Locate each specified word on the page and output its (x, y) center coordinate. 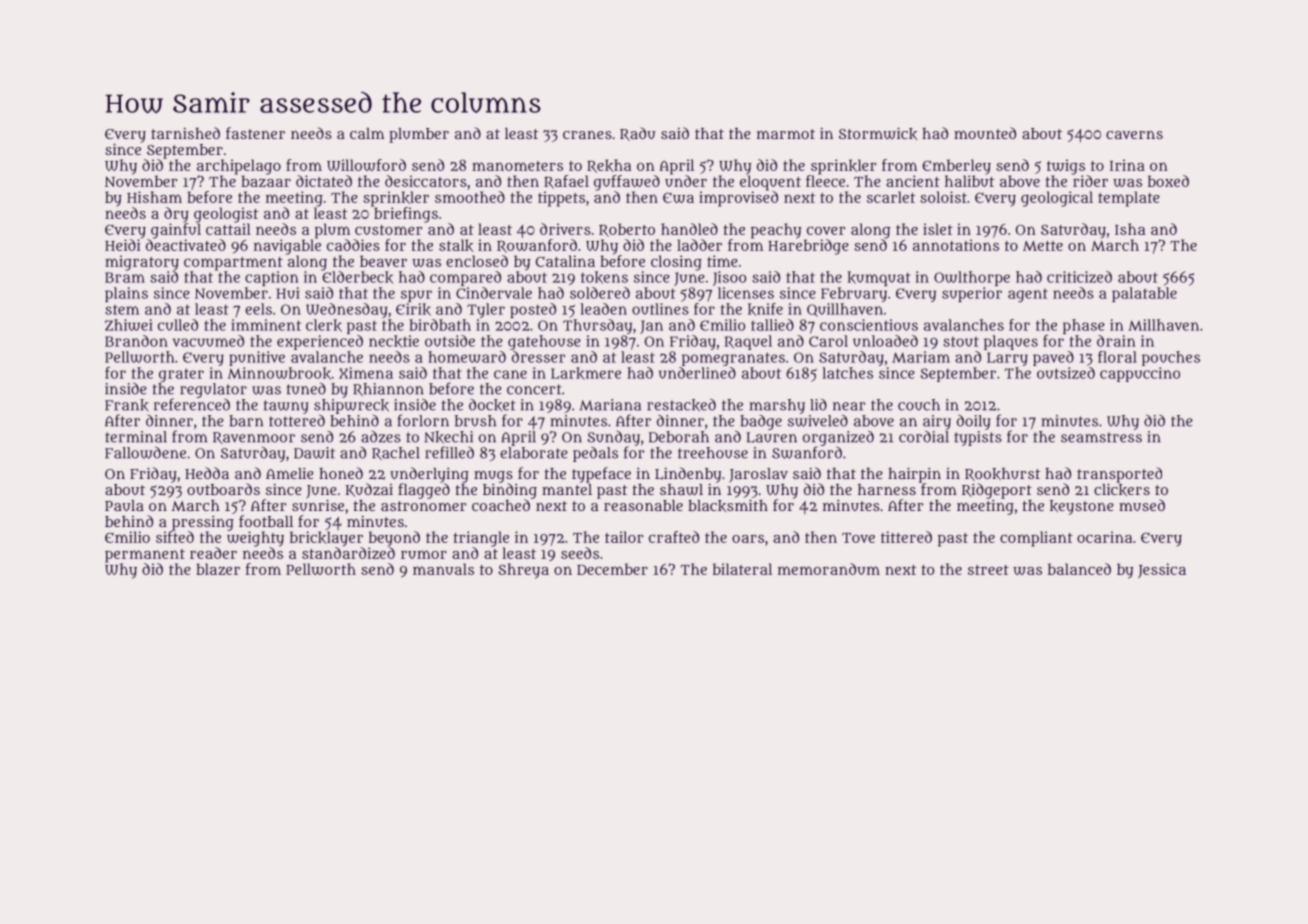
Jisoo (729, 278)
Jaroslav (758, 475)
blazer (218, 569)
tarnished (185, 133)
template (1129, 199)
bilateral (742, 569)
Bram (125, 277)
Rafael (566, 182)
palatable (1144, 294)
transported (1119, 475)
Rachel (396, 453)
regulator (213, 390)
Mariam (921, 357)
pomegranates (733, 359)
